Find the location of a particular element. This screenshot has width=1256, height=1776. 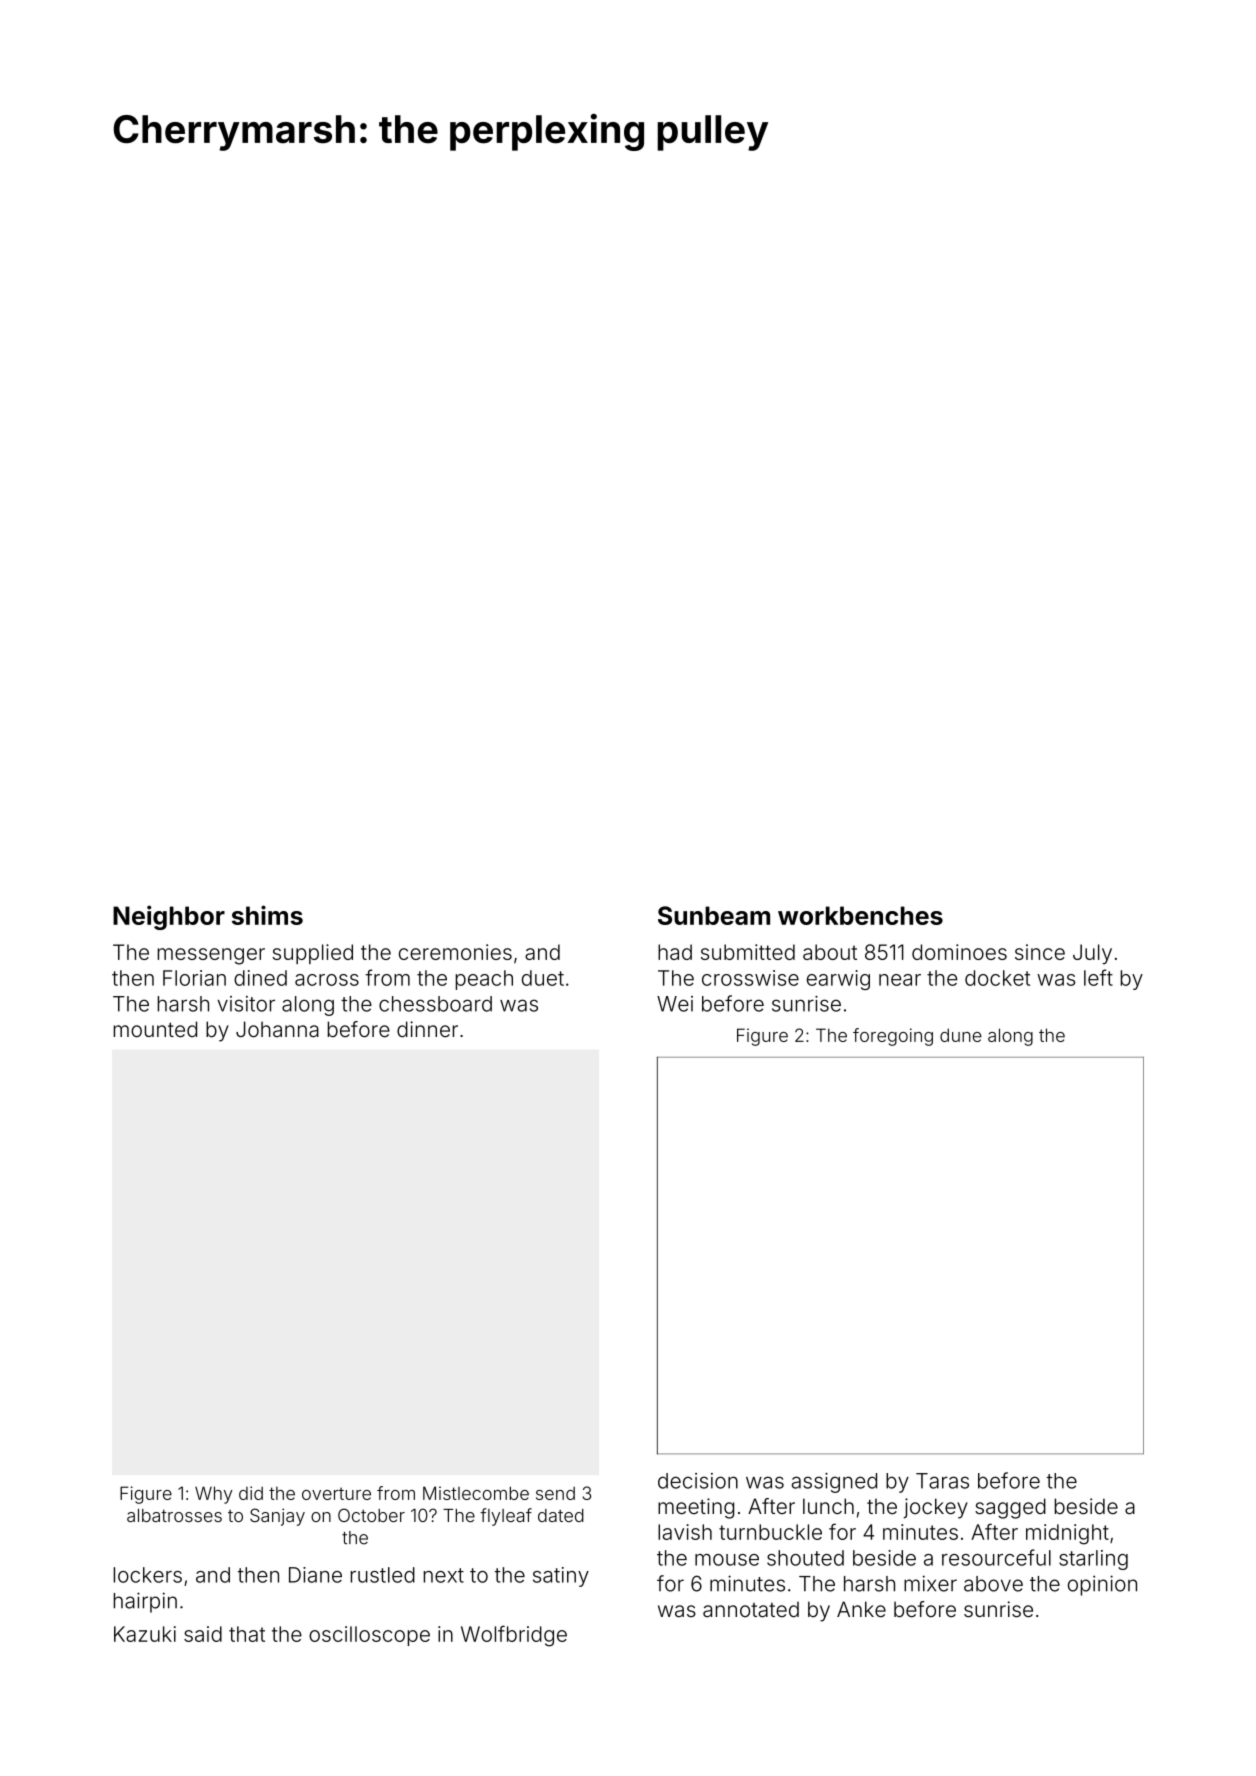

Taras is located at coordinates (942, 1481).
